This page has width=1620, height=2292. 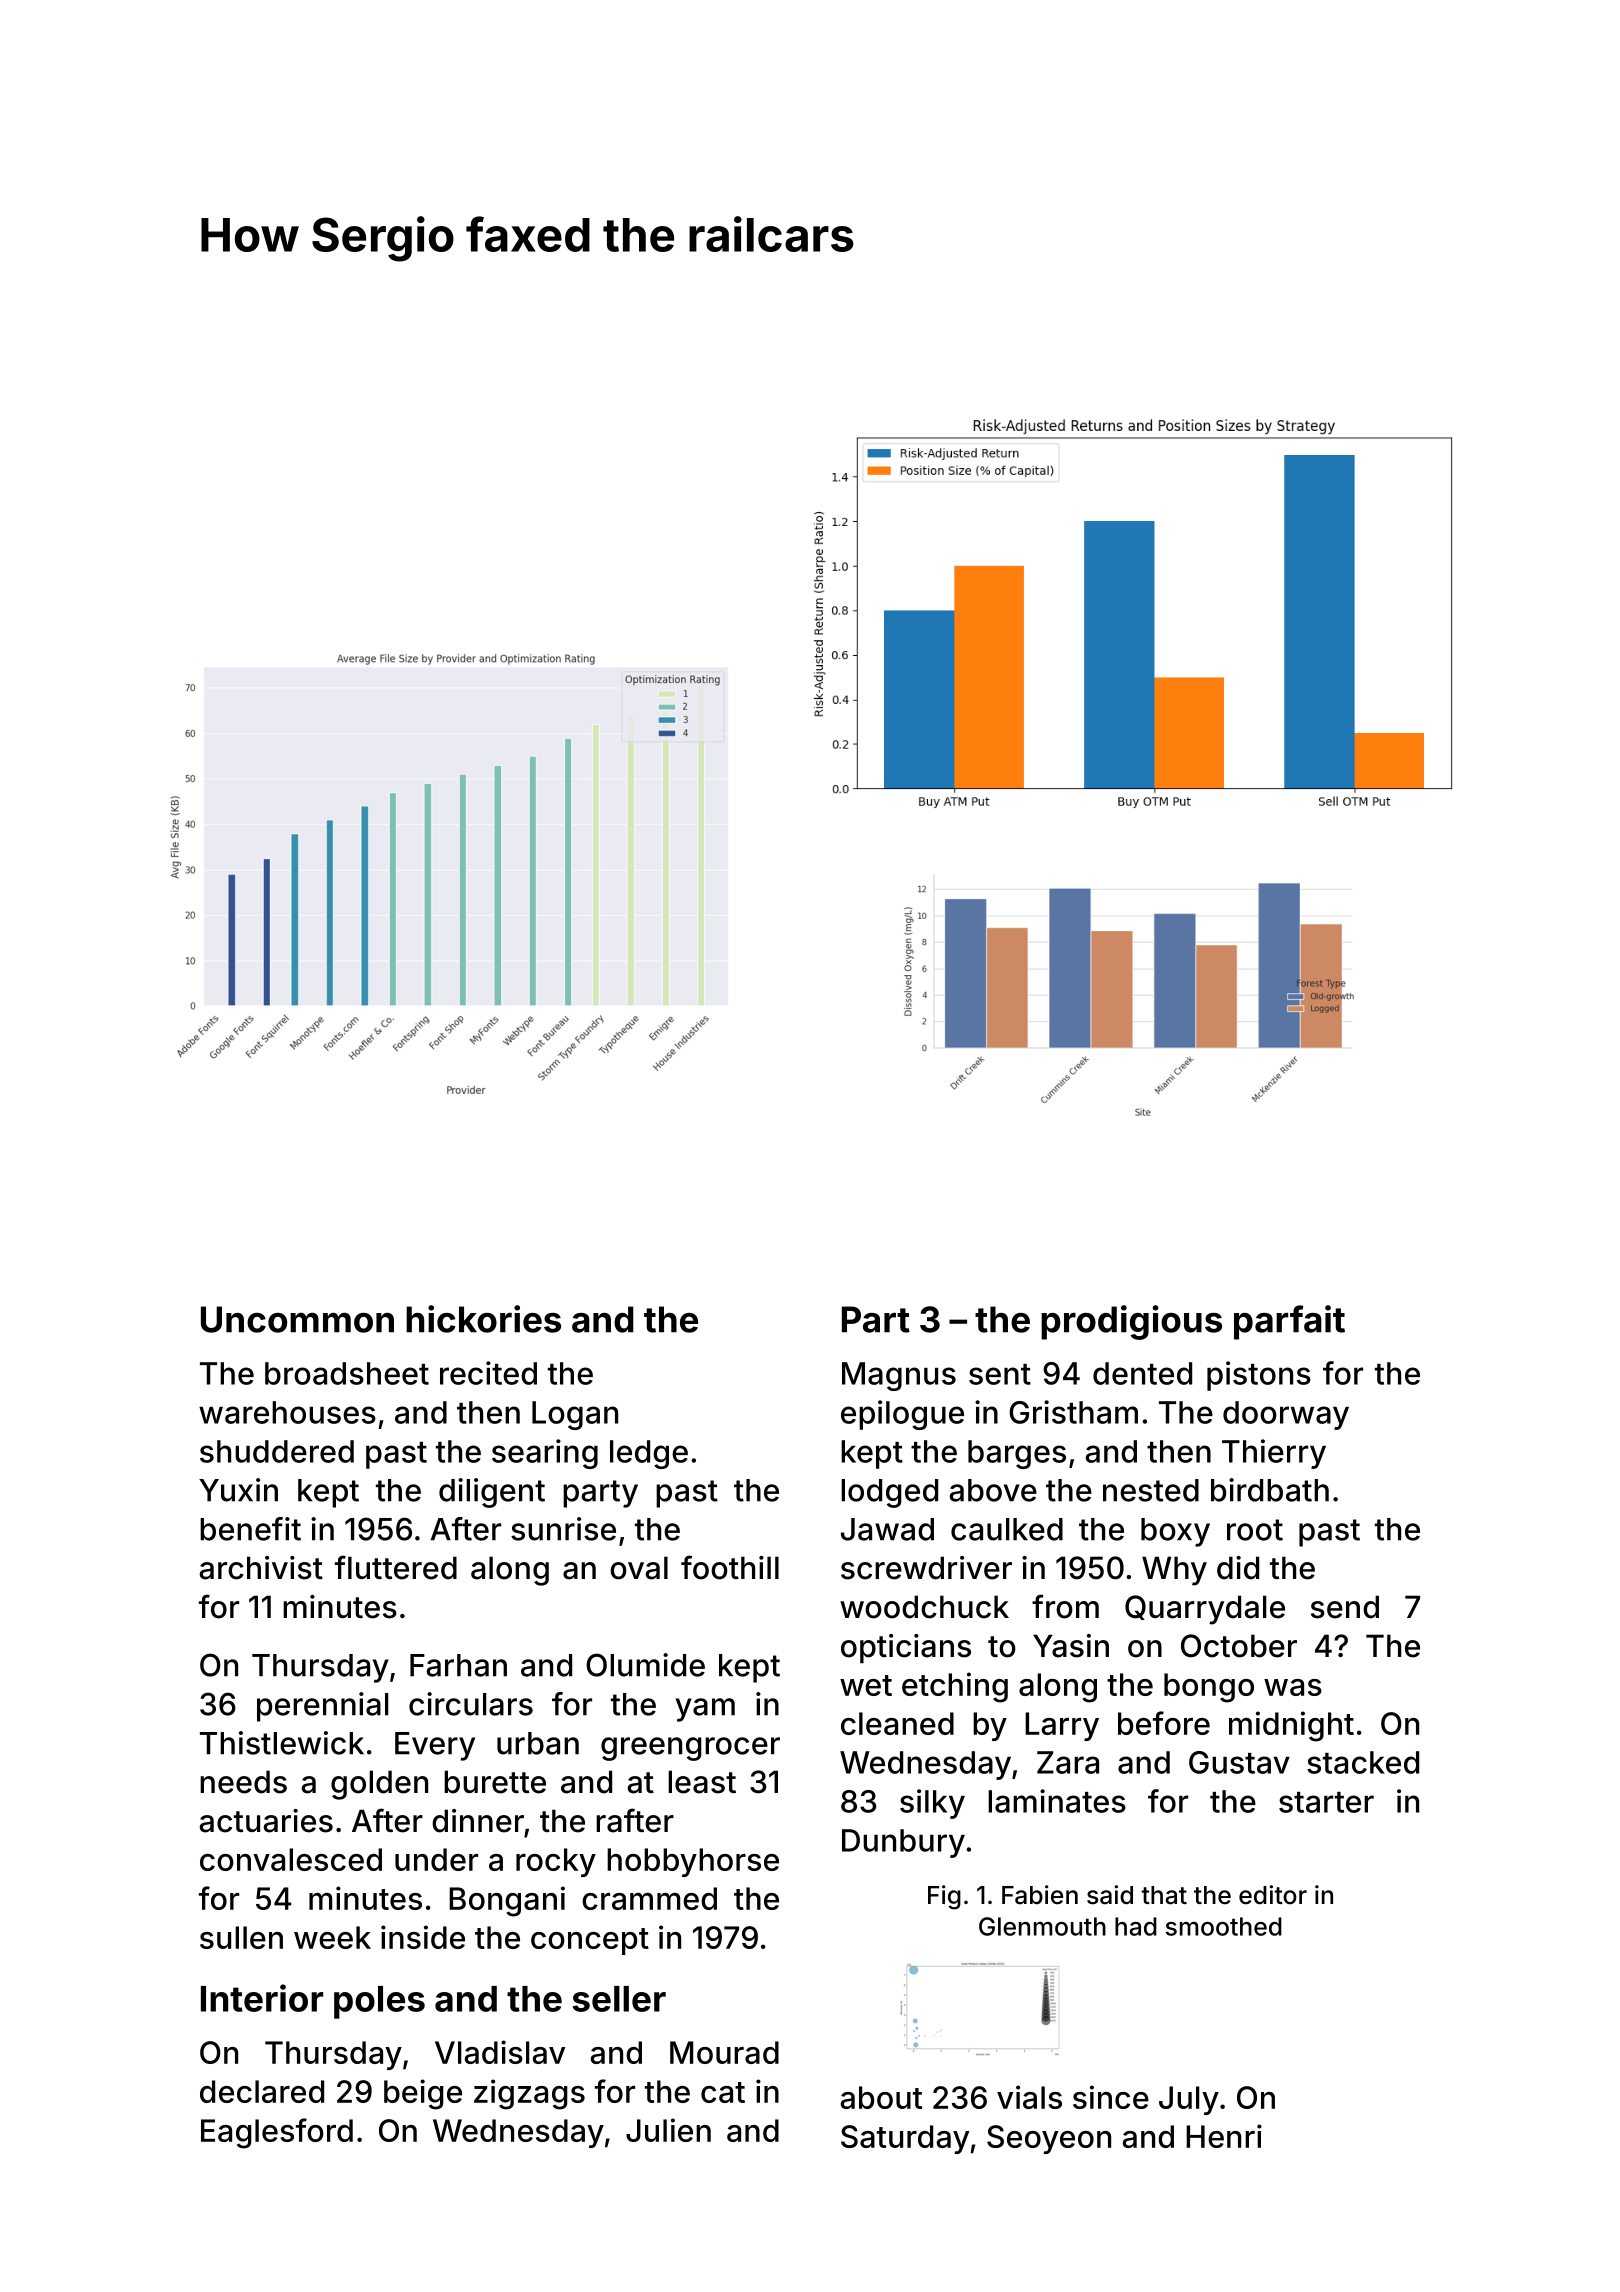 I want to click on burette, so click(x=495, y=1782).
